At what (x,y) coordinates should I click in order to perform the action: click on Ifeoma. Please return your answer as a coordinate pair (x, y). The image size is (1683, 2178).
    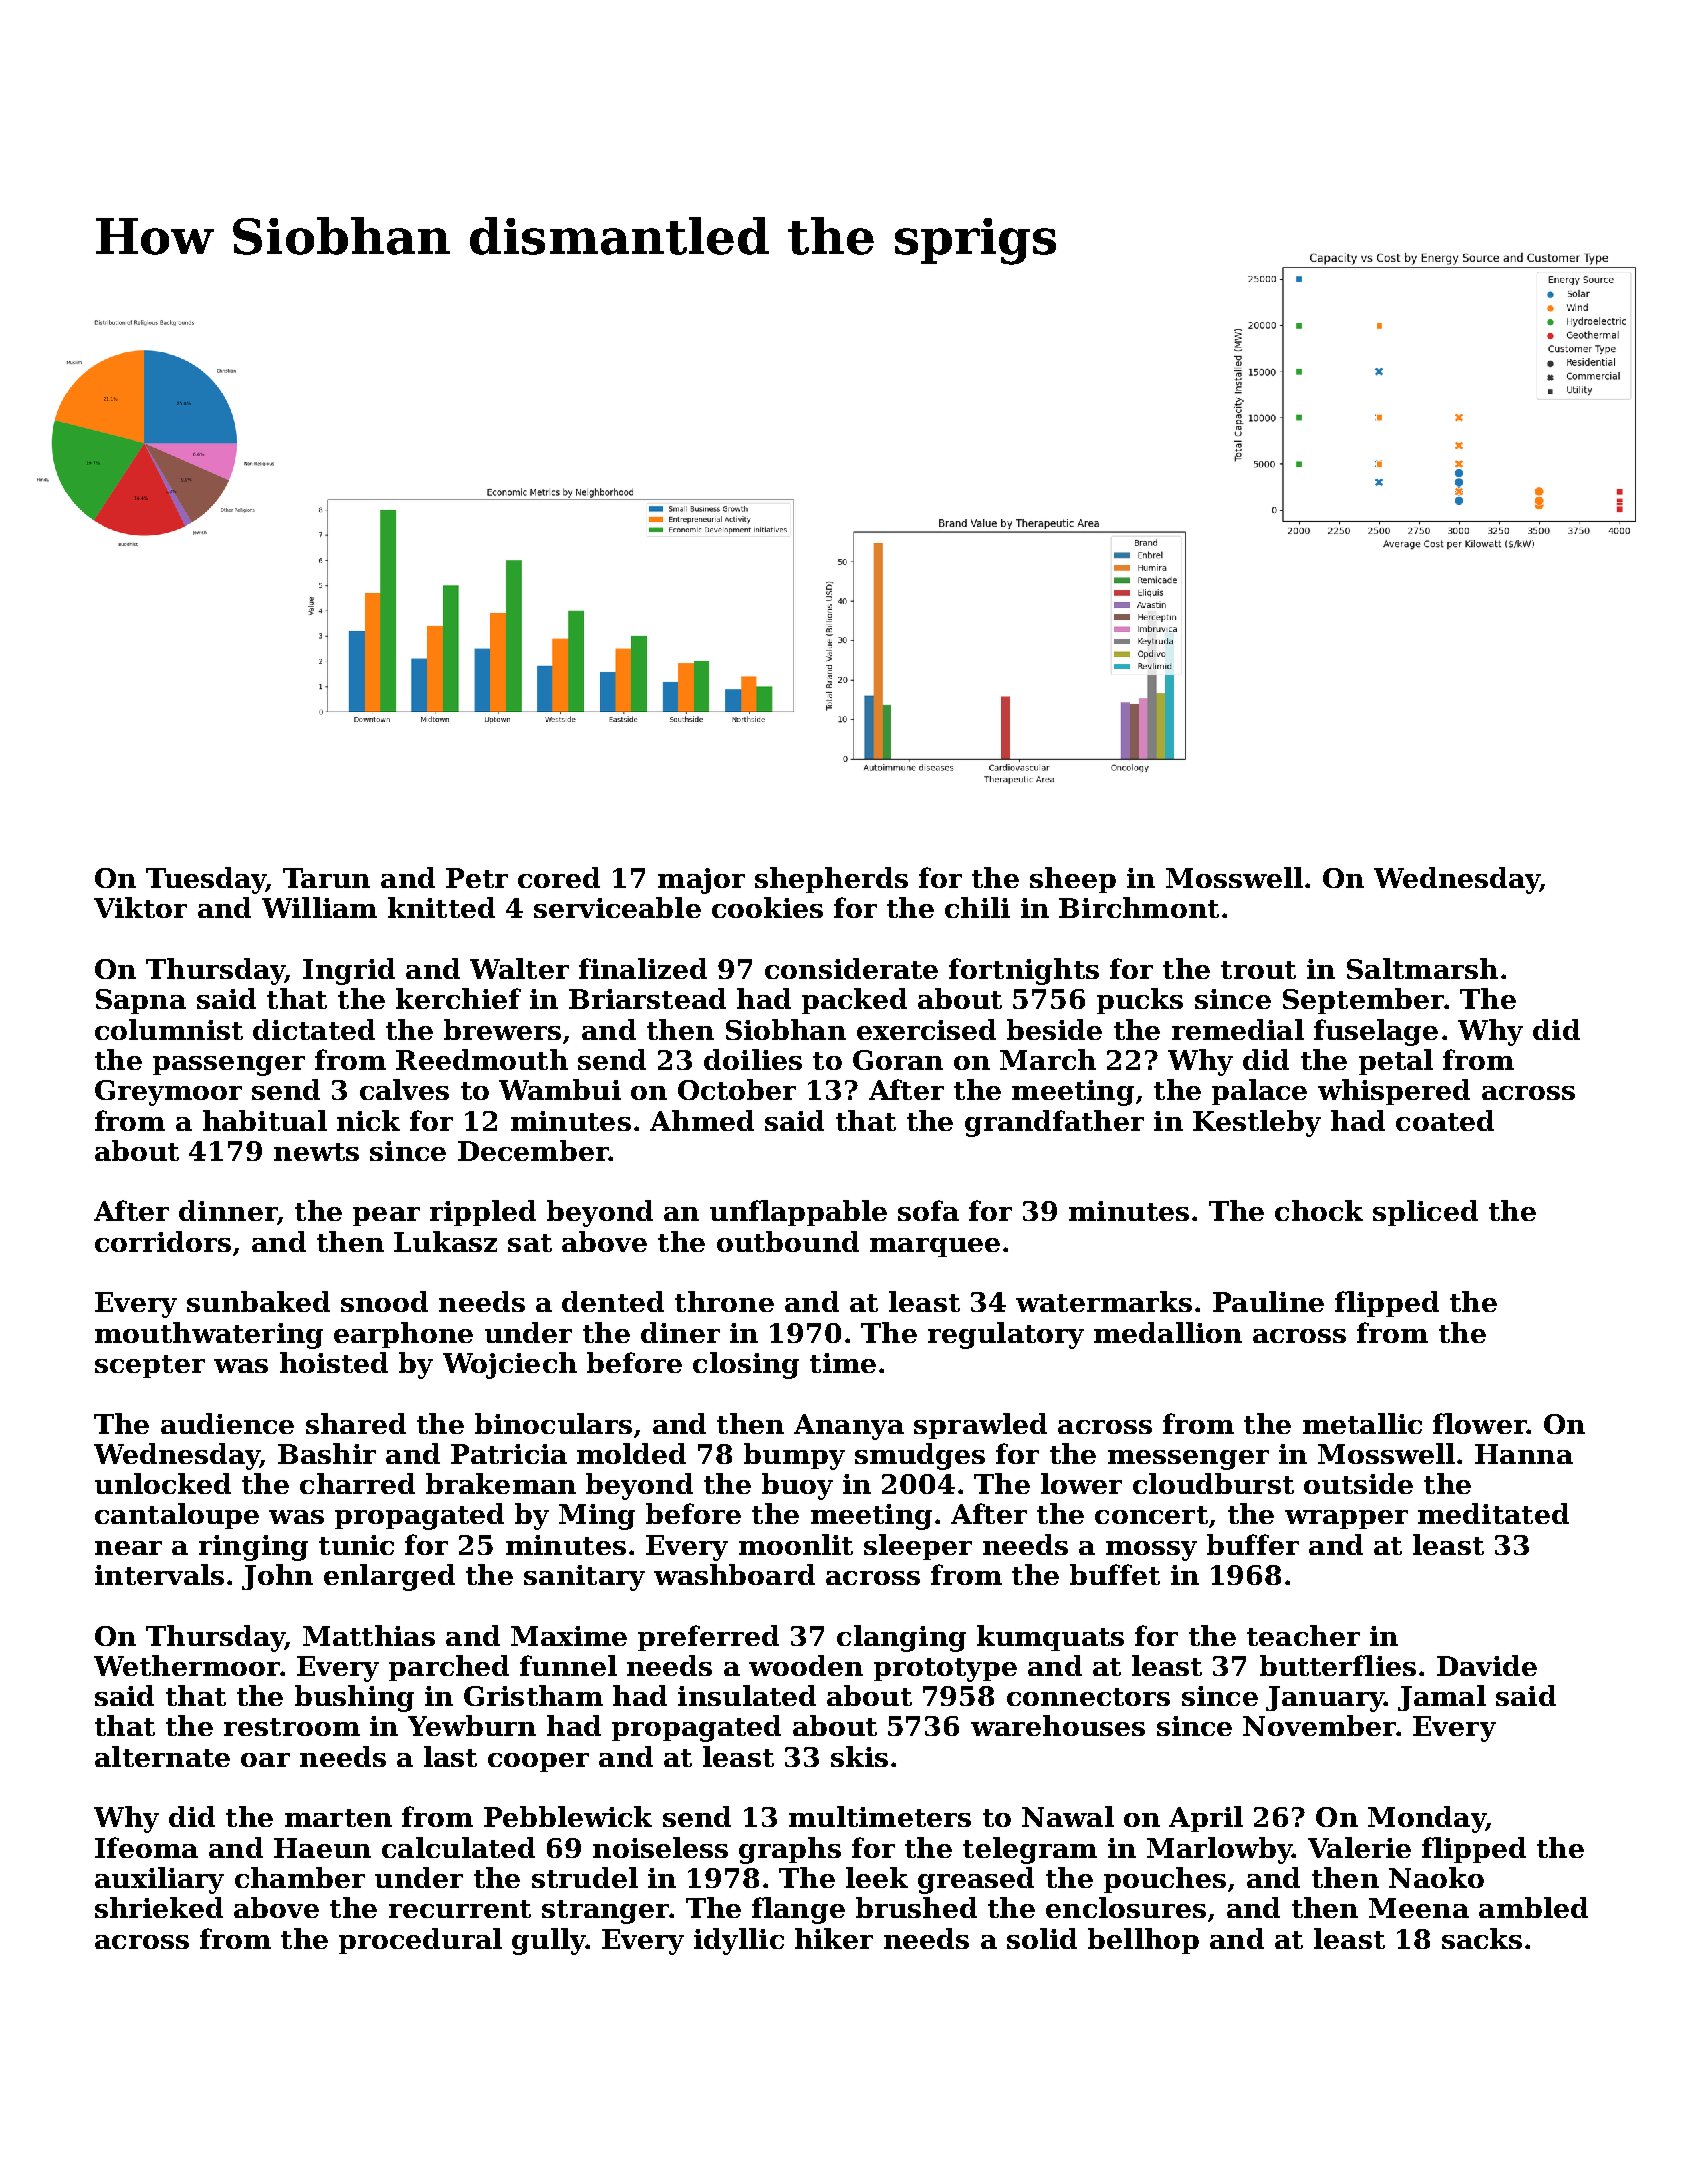
    Looking at the image, I should click on (146, 1847).
